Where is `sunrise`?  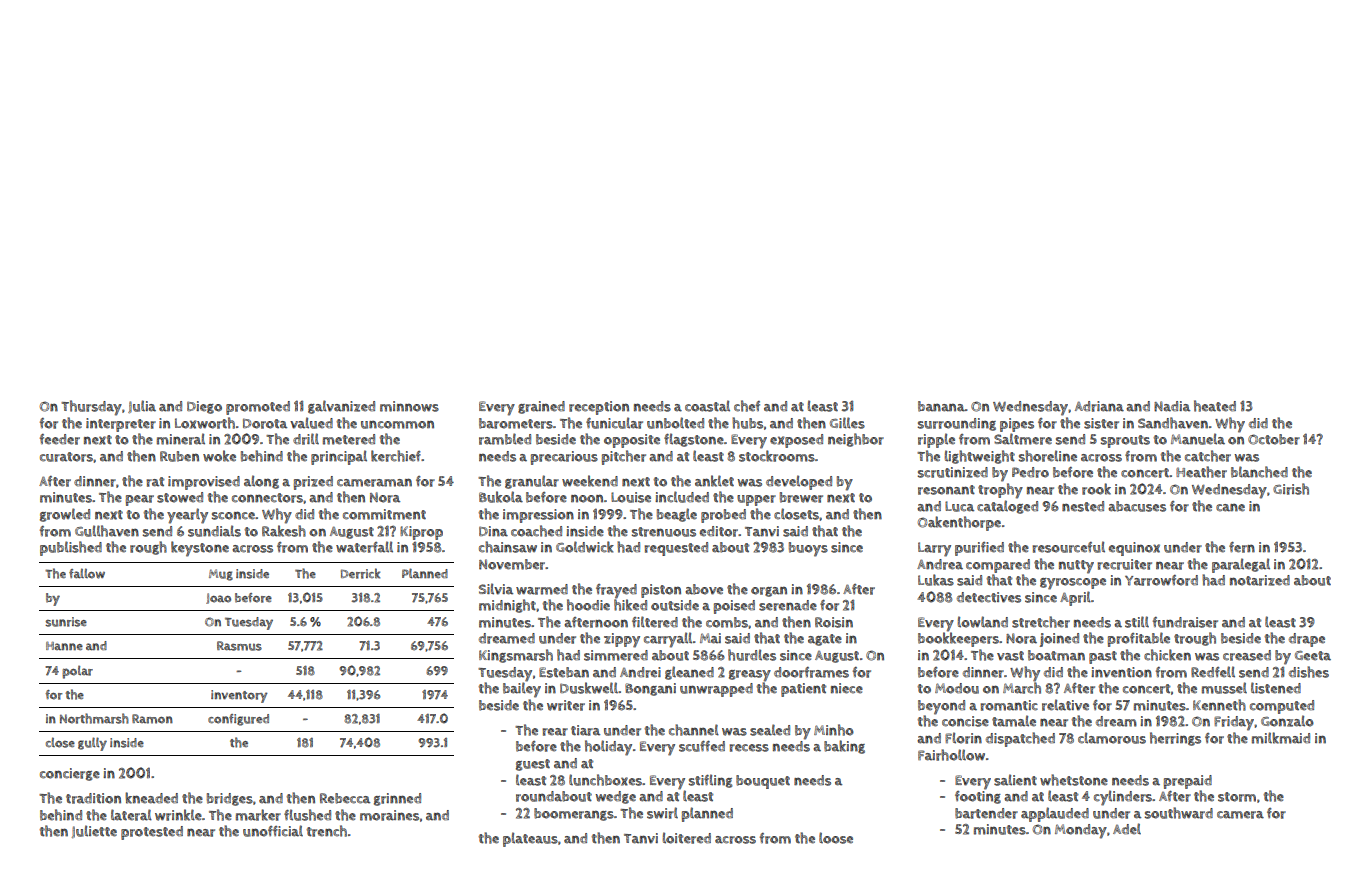 sunrise is located at coordinates (66, 622).
